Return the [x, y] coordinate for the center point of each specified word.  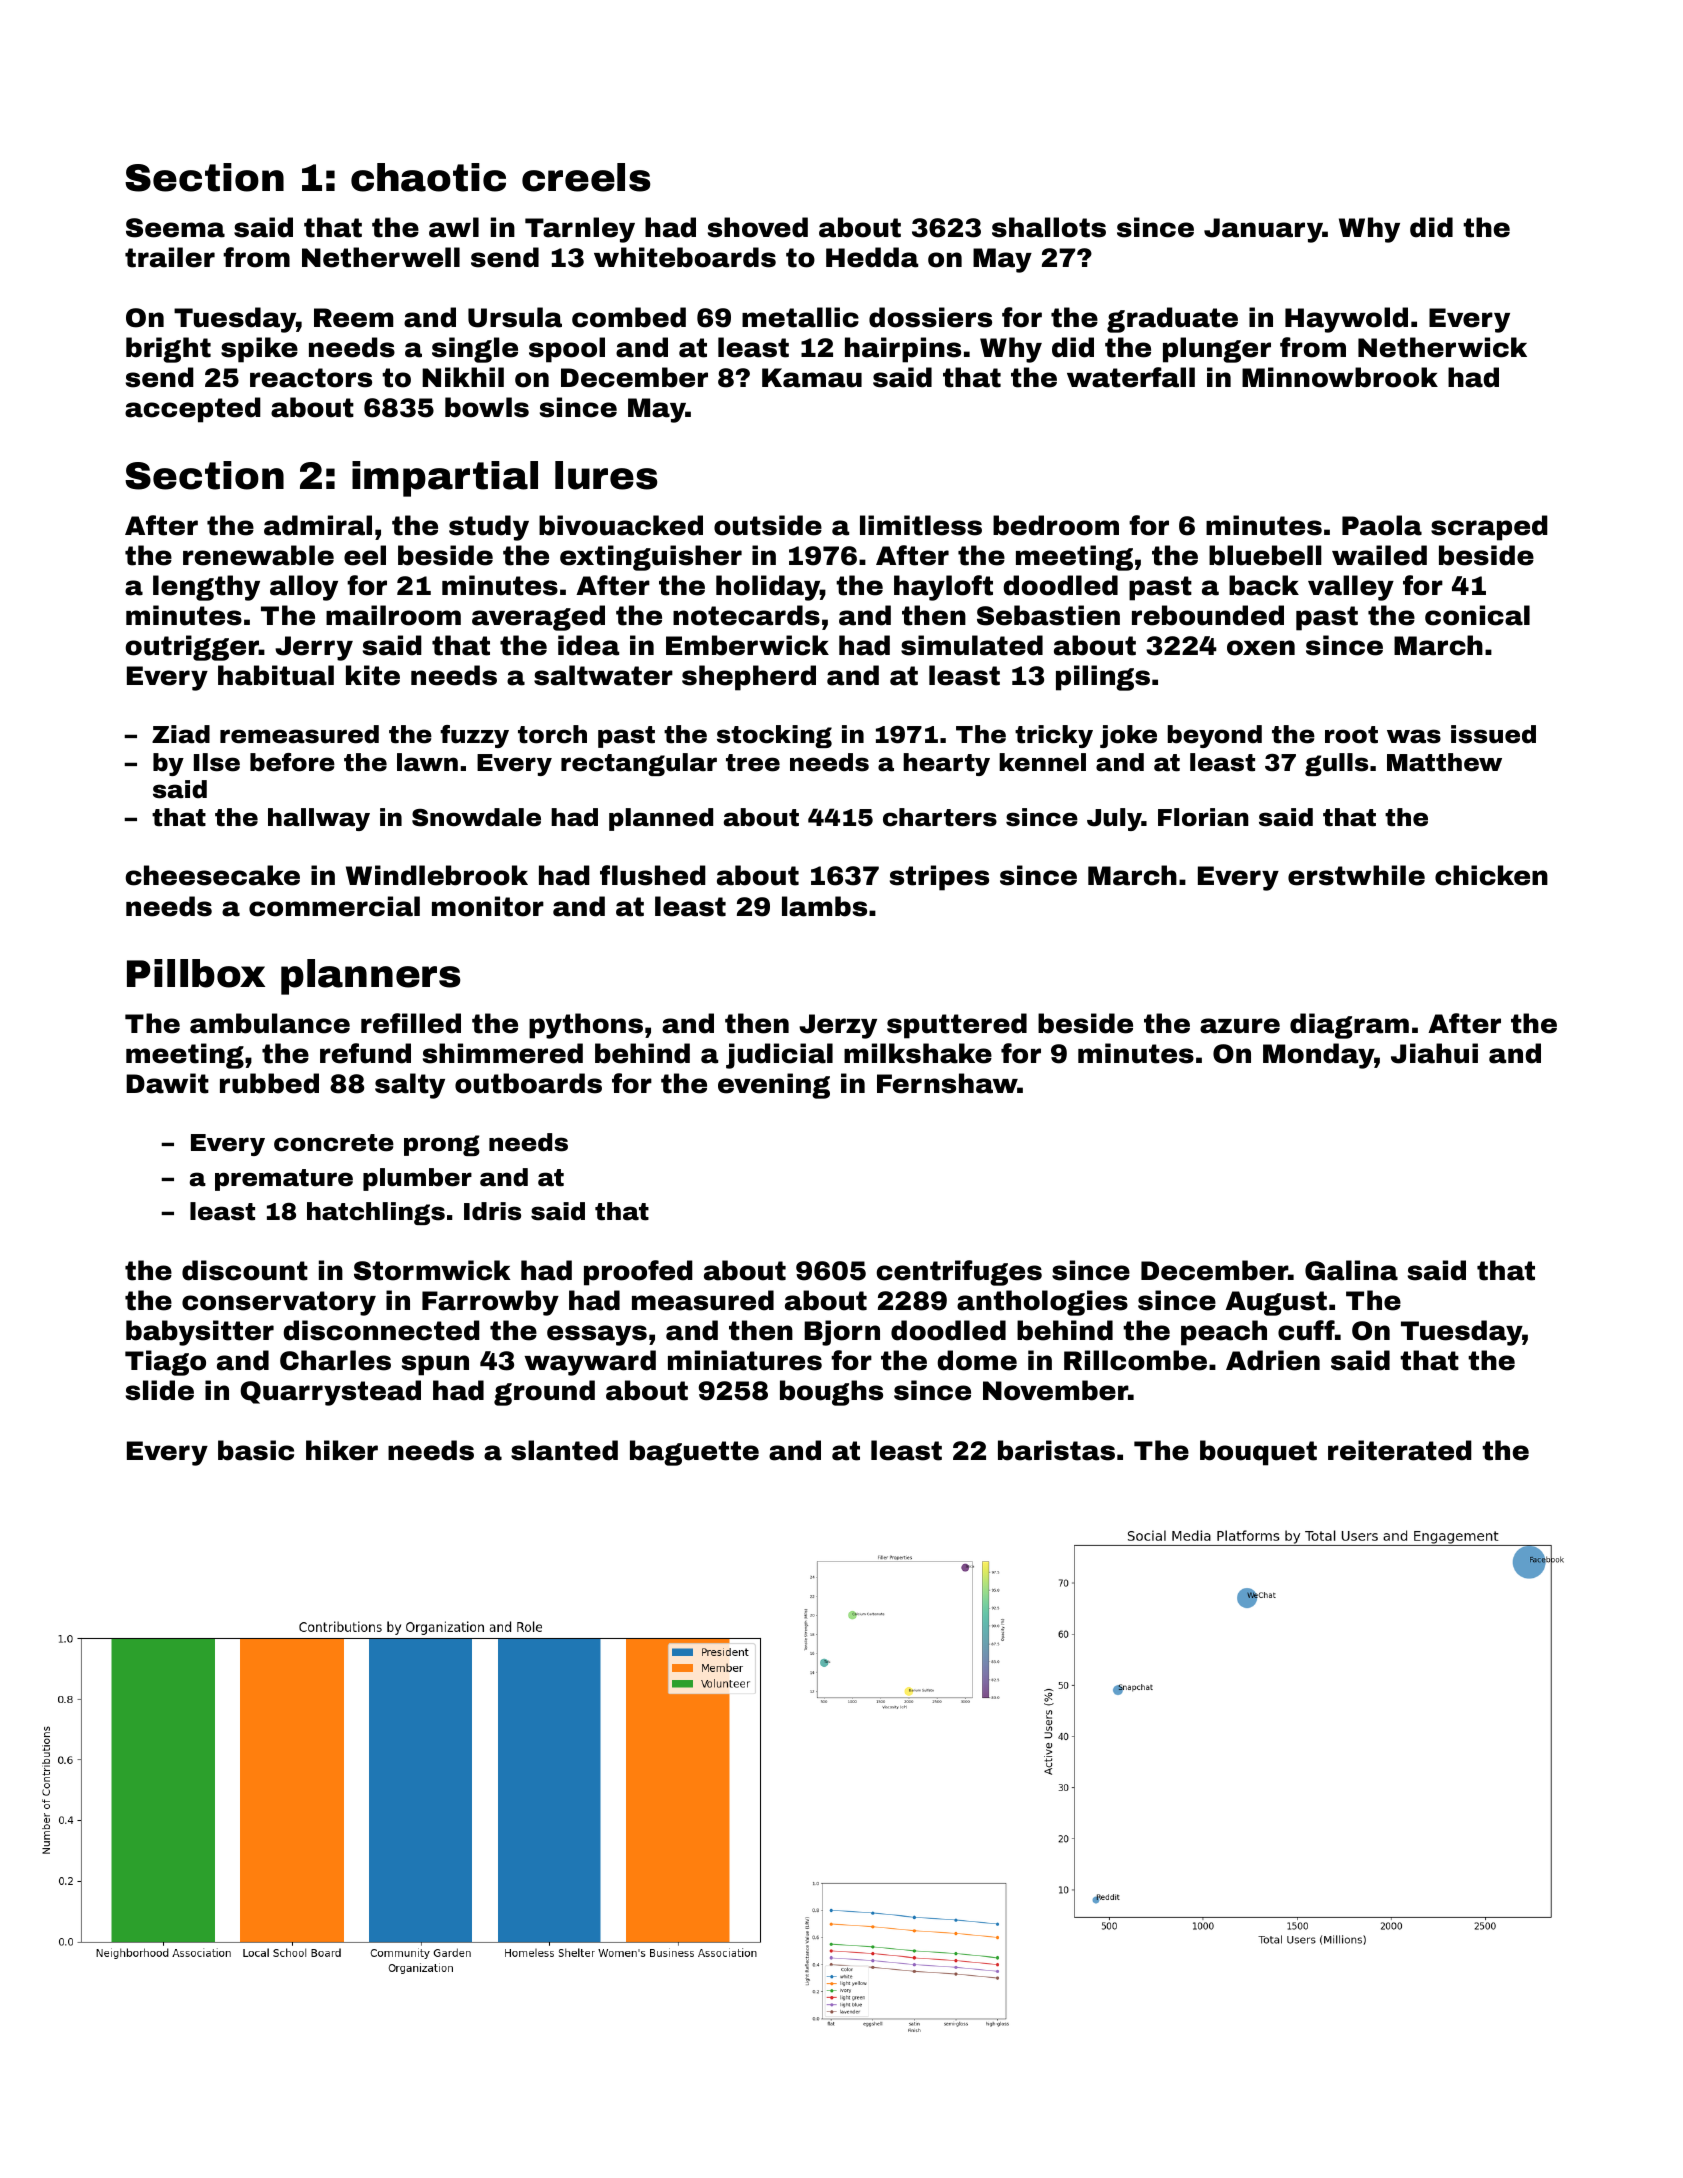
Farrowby [490, 1303]
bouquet [1258, 1453]
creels [586, 177]
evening [774, 1086]
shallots [1049, 227]
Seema [175, 228]
